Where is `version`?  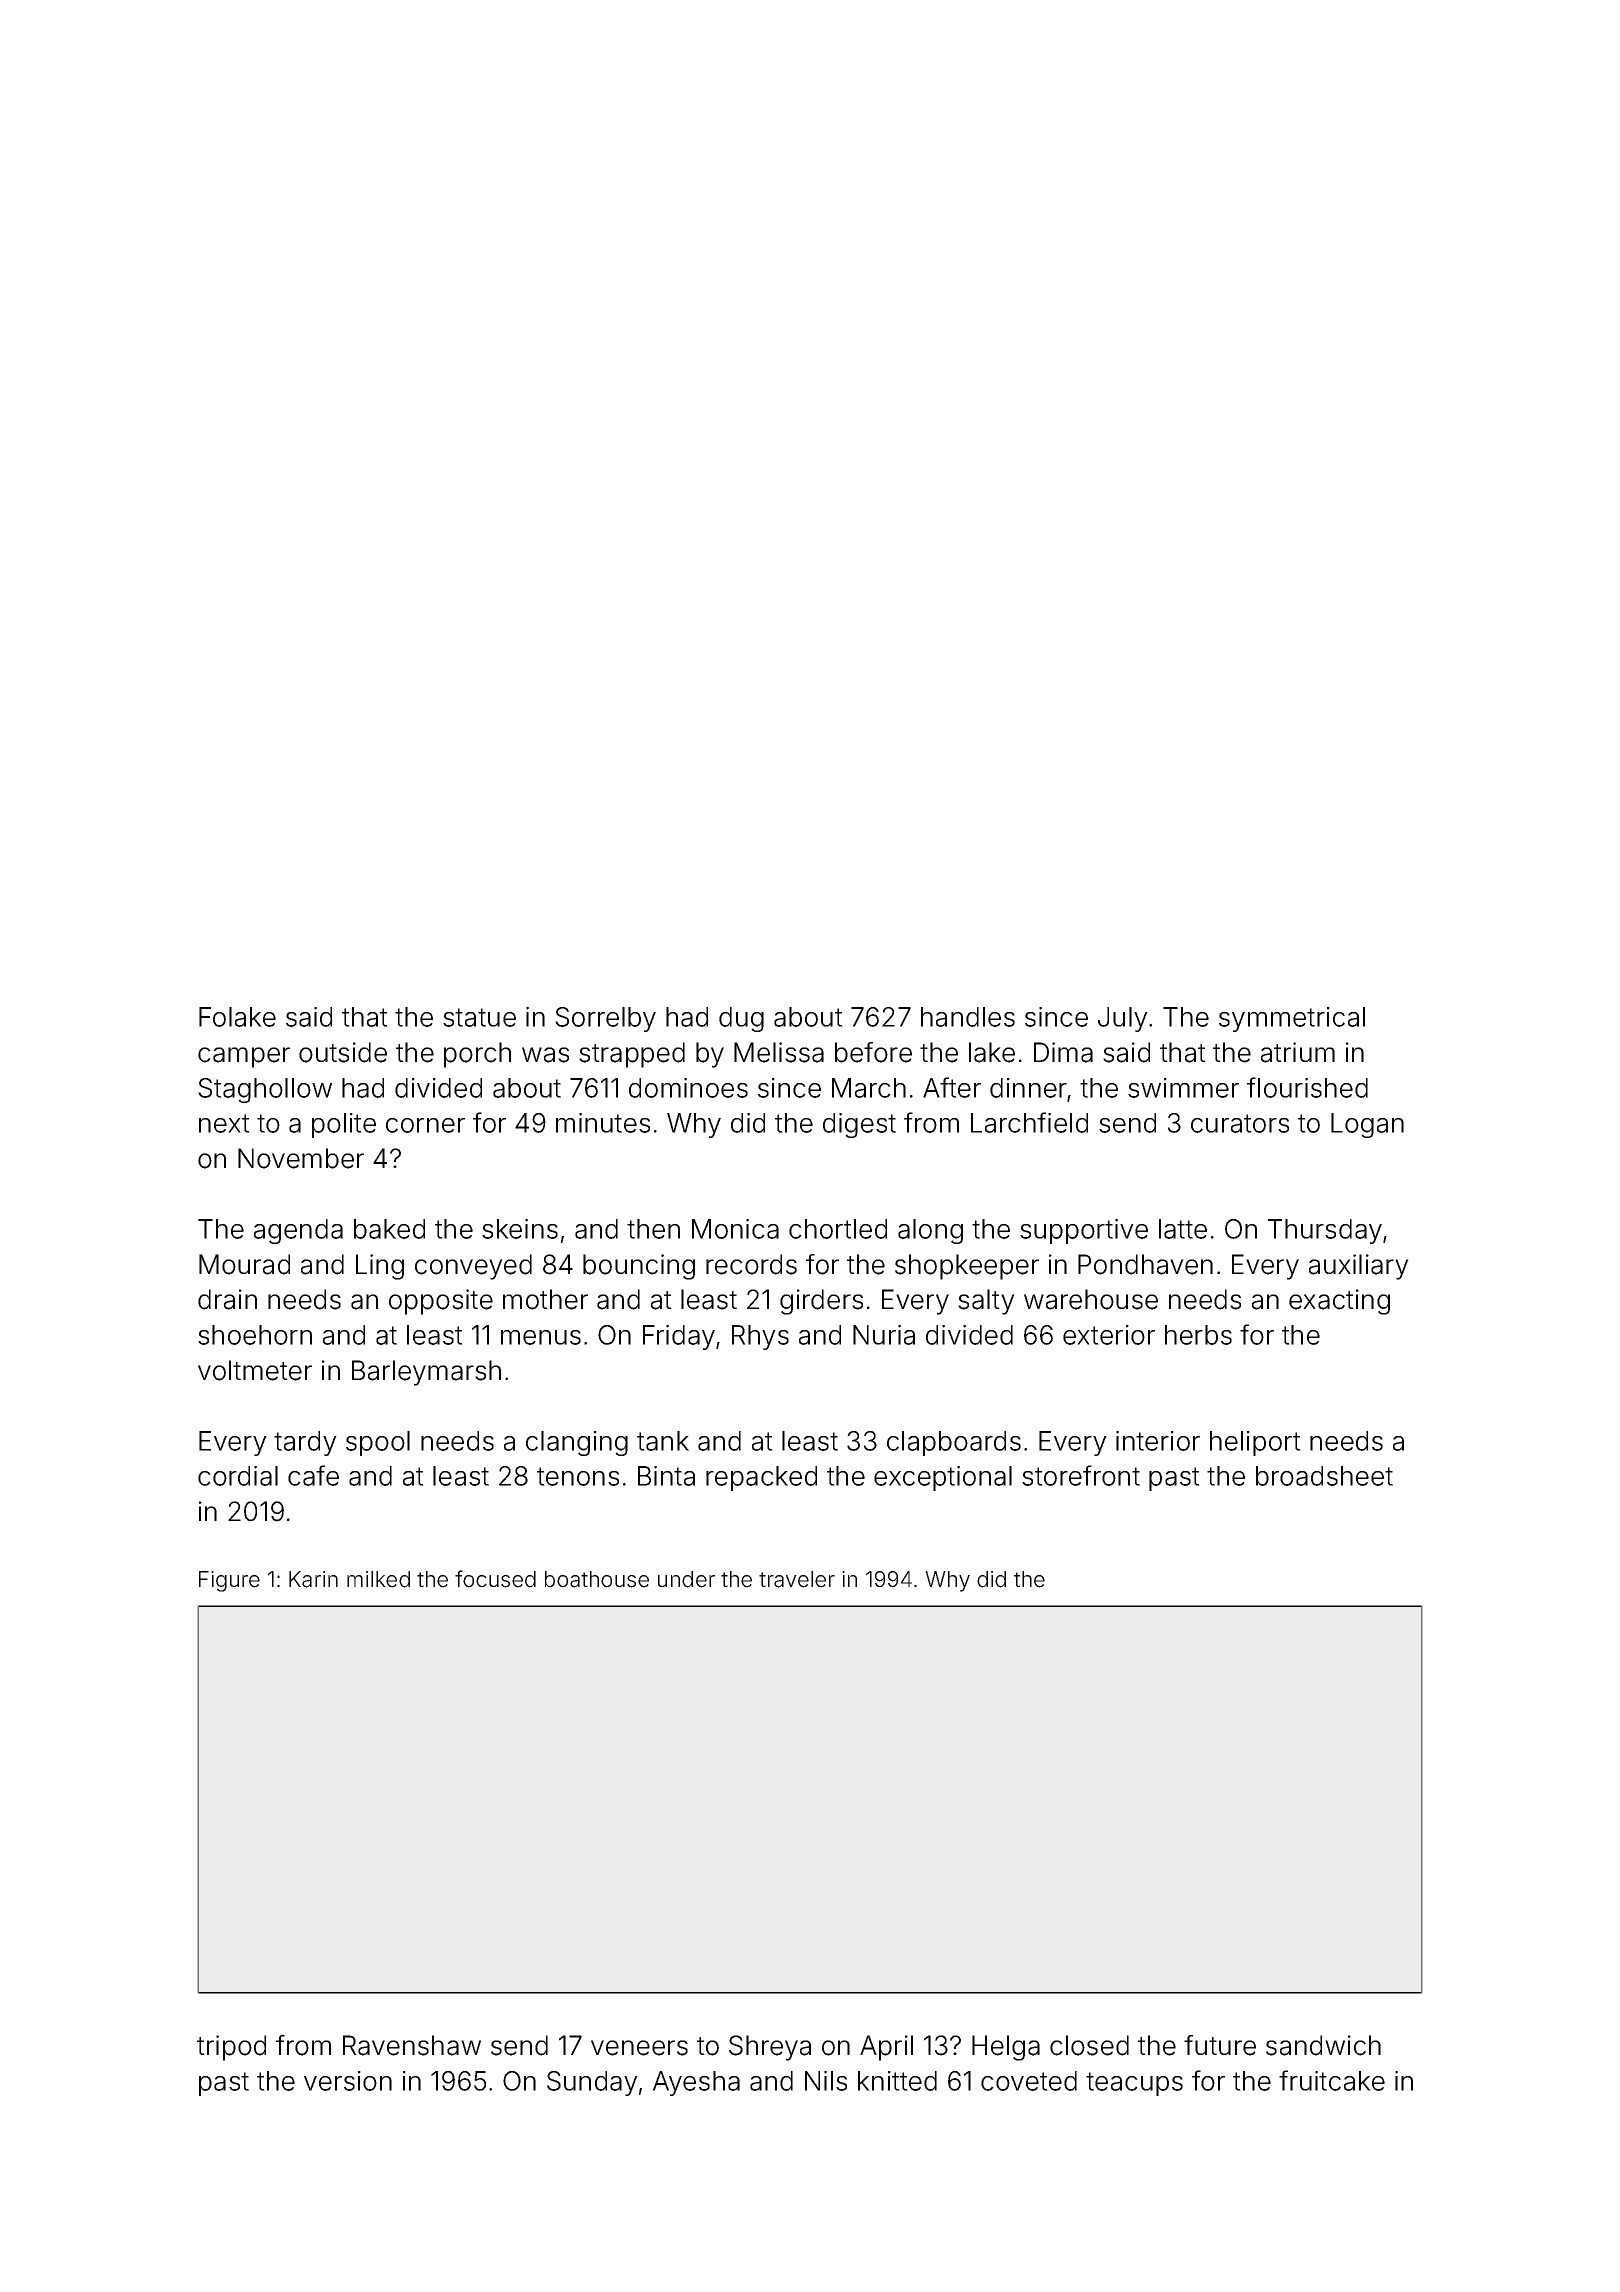
version is located at coordinates (348, 2081).
